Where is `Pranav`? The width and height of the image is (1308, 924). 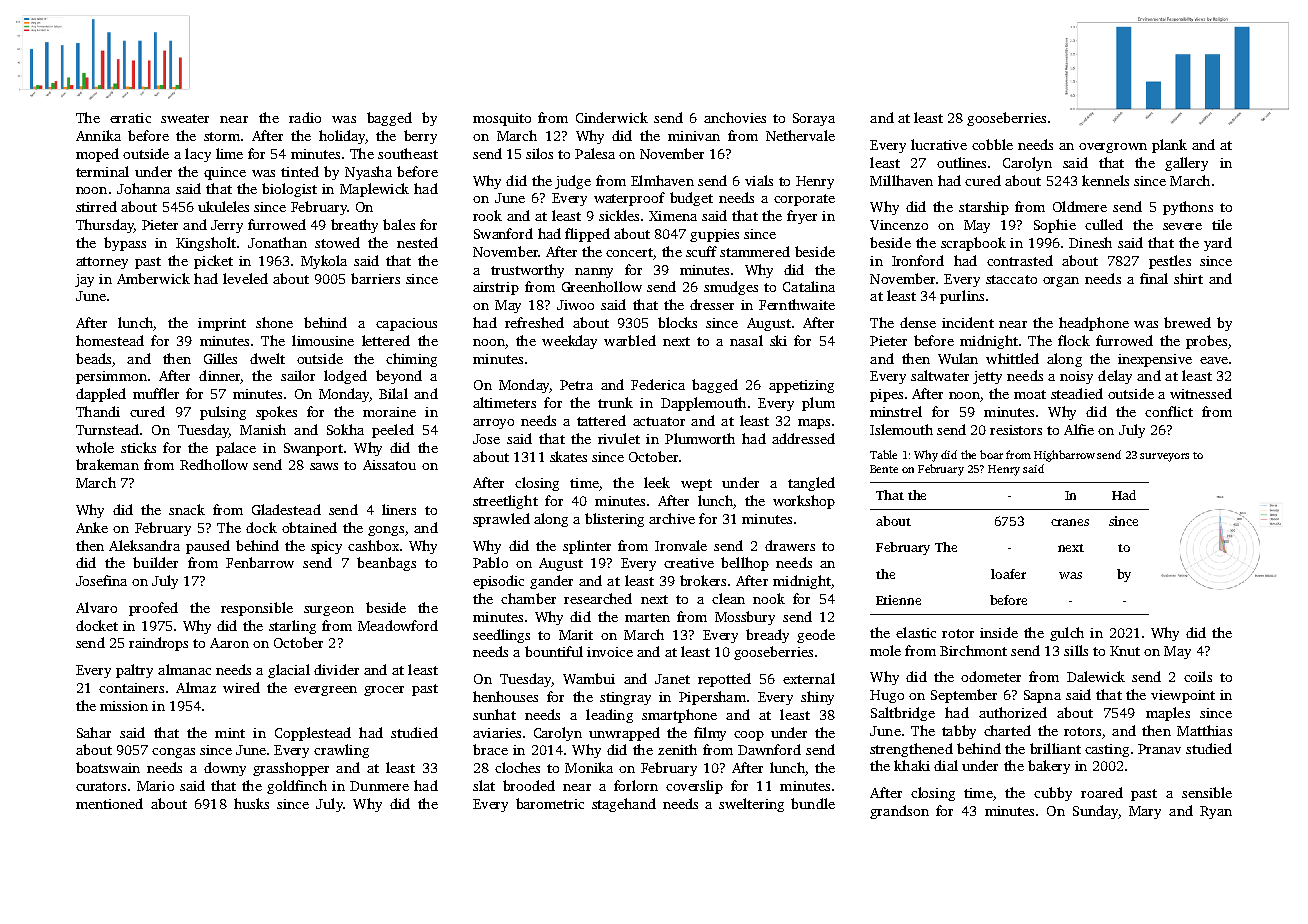 Pranav is located at coordinates (1159, 749).
